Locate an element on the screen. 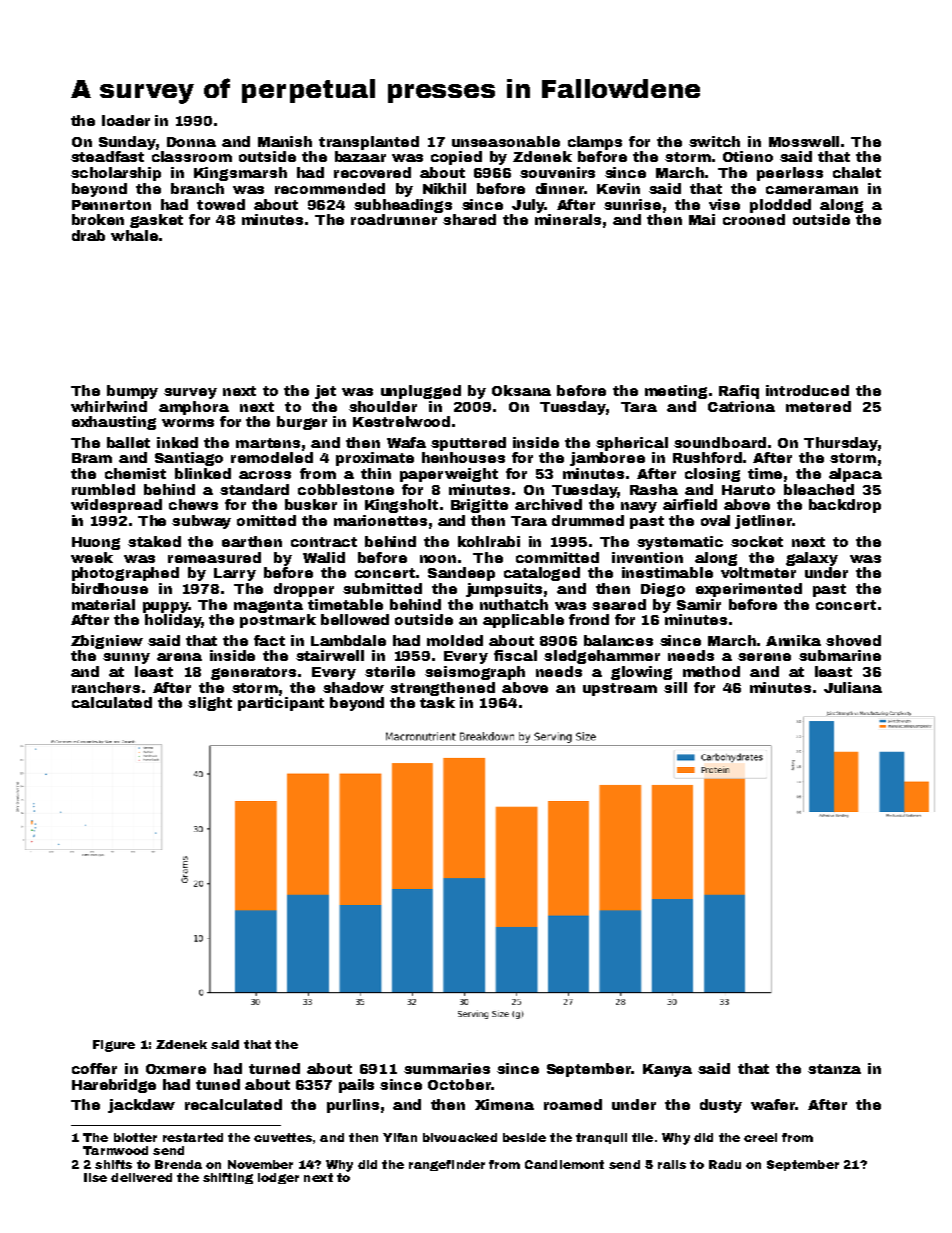 Image resolution: width=952 pixels, height=1233 pixels. Kanya is located at coordinates (667, 1070).
